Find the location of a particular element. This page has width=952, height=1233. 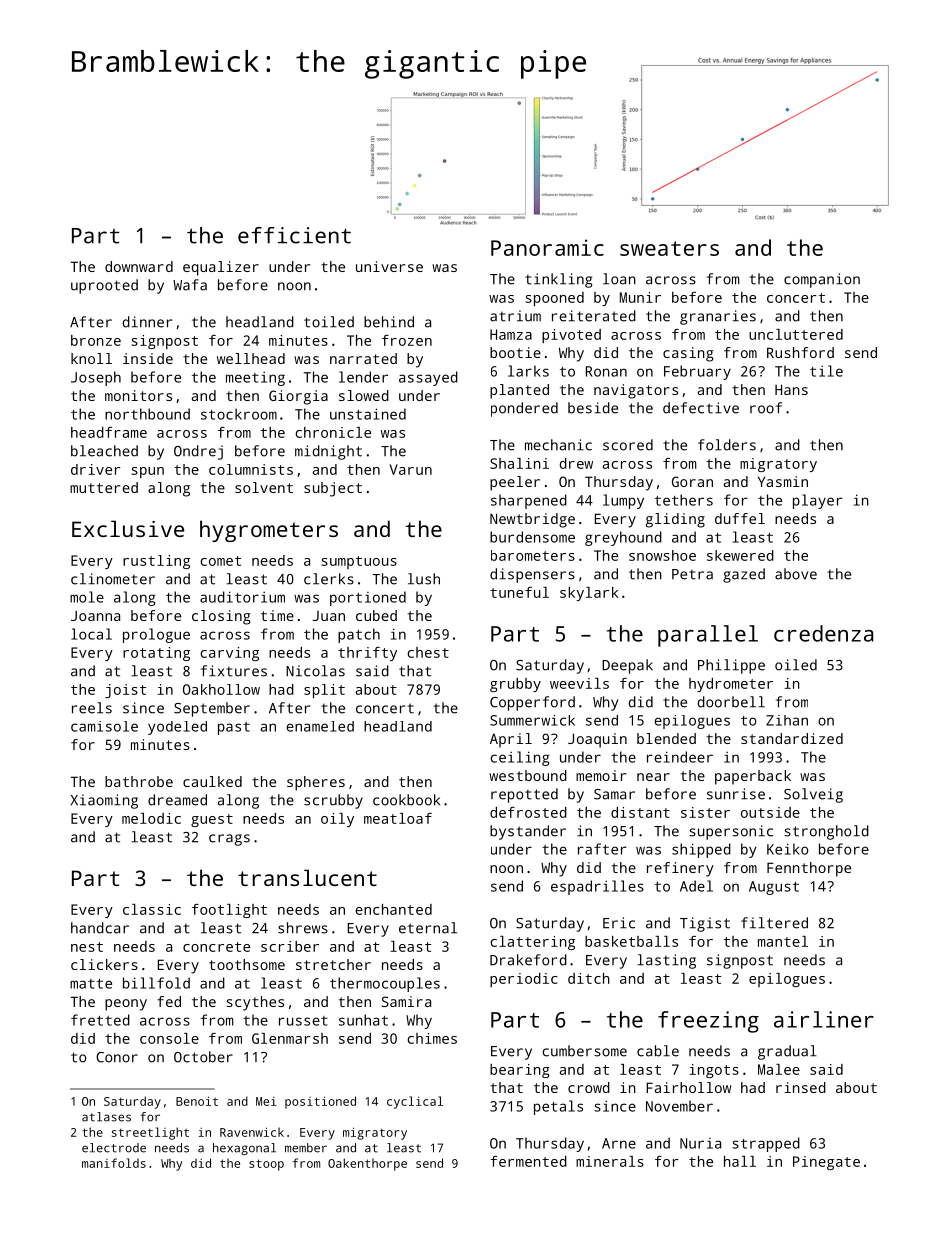

guest is located at coordinates (212, 820).
